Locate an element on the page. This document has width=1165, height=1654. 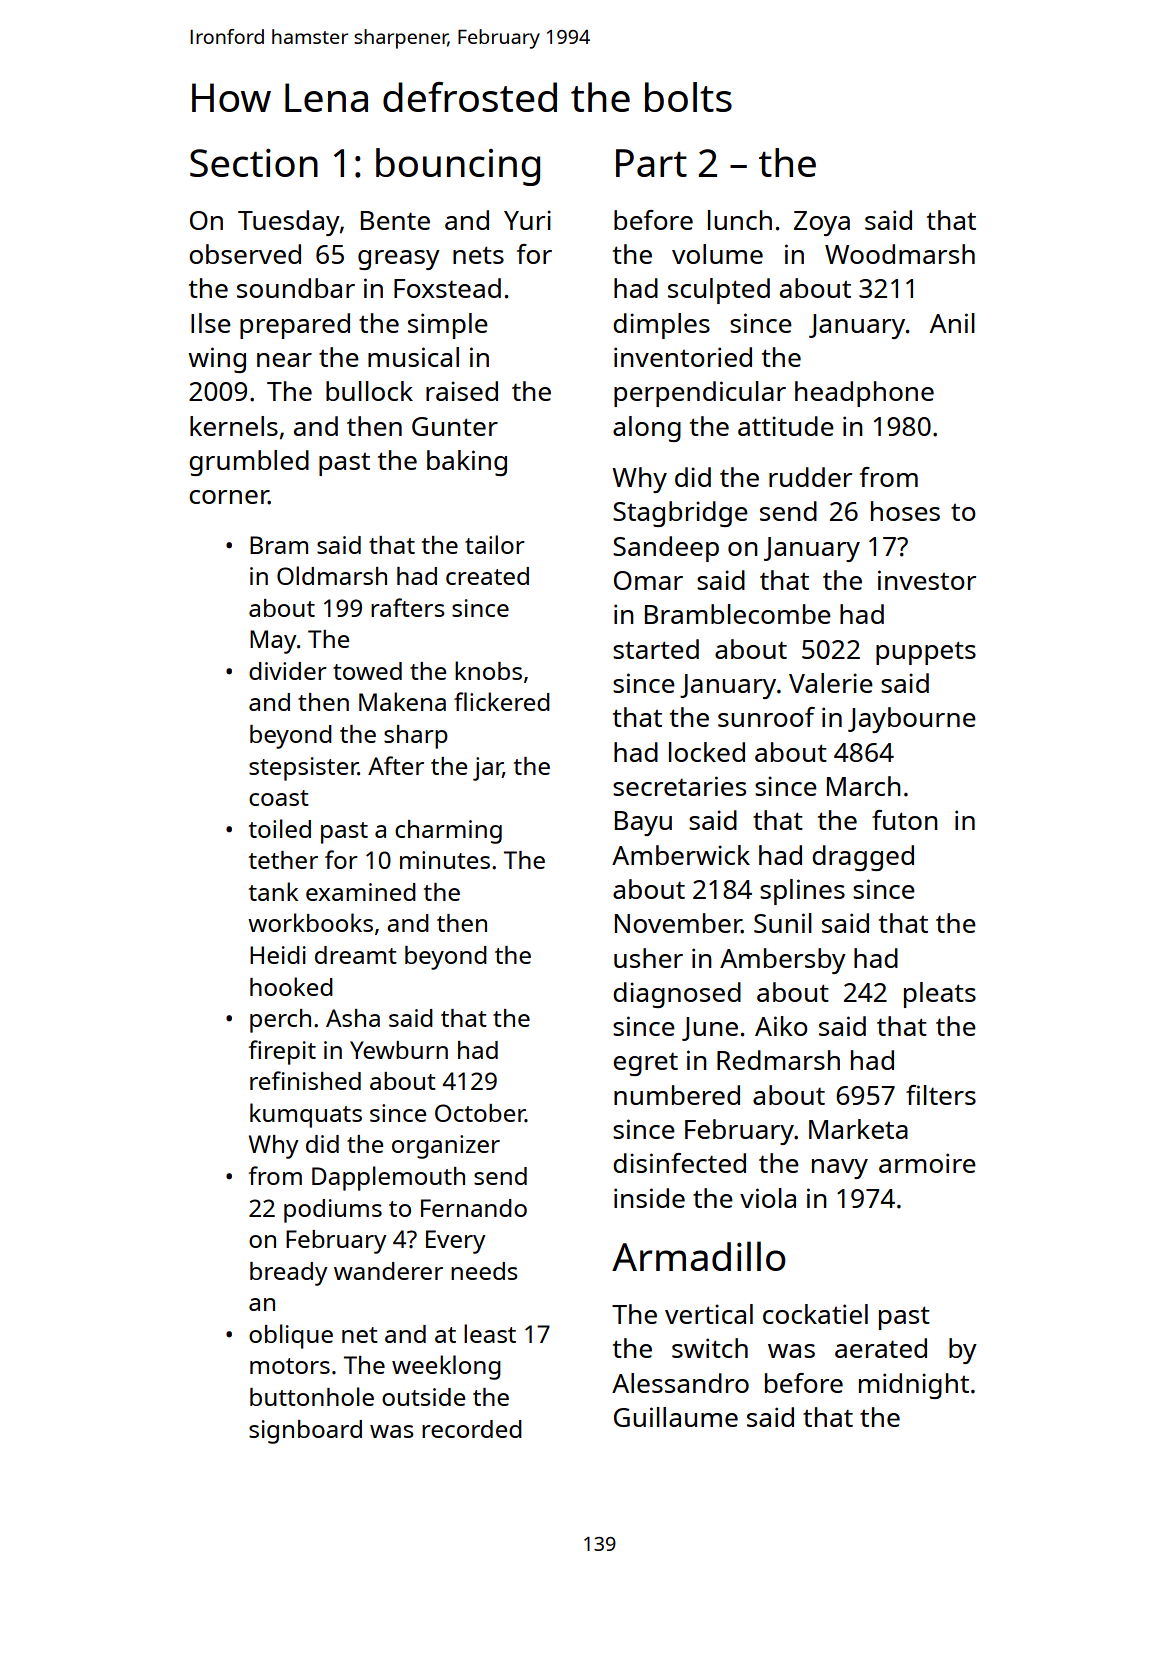
Jaybourne is located at coordinates (912, 720).
